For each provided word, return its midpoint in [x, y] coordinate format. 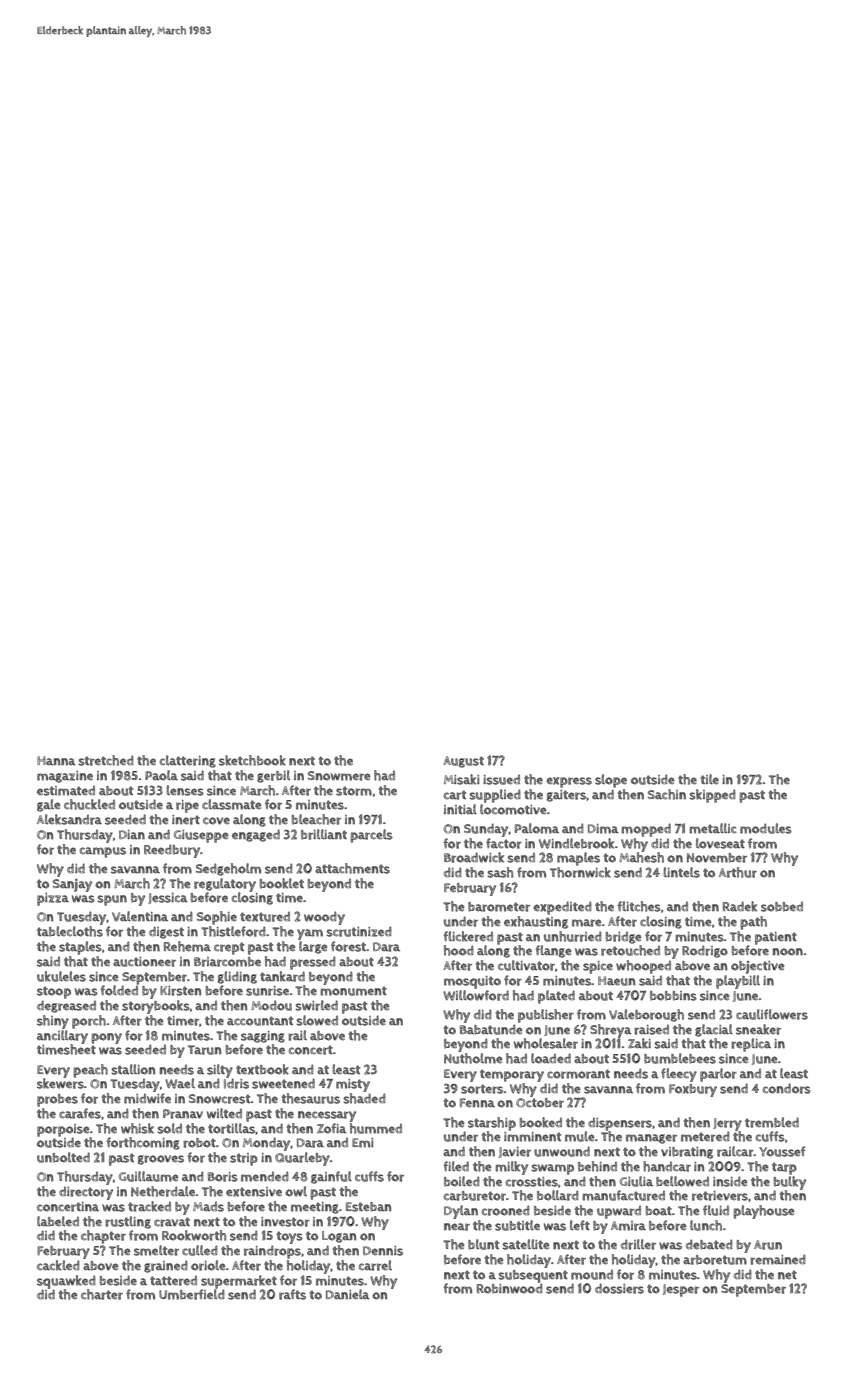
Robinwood [510, 1288]
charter [102, 1294]
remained [778, 1259]
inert [186, 820]
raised [651, 1030]
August [463, 762]
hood [459, 950]
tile [710, 779]
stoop [54, 992]
